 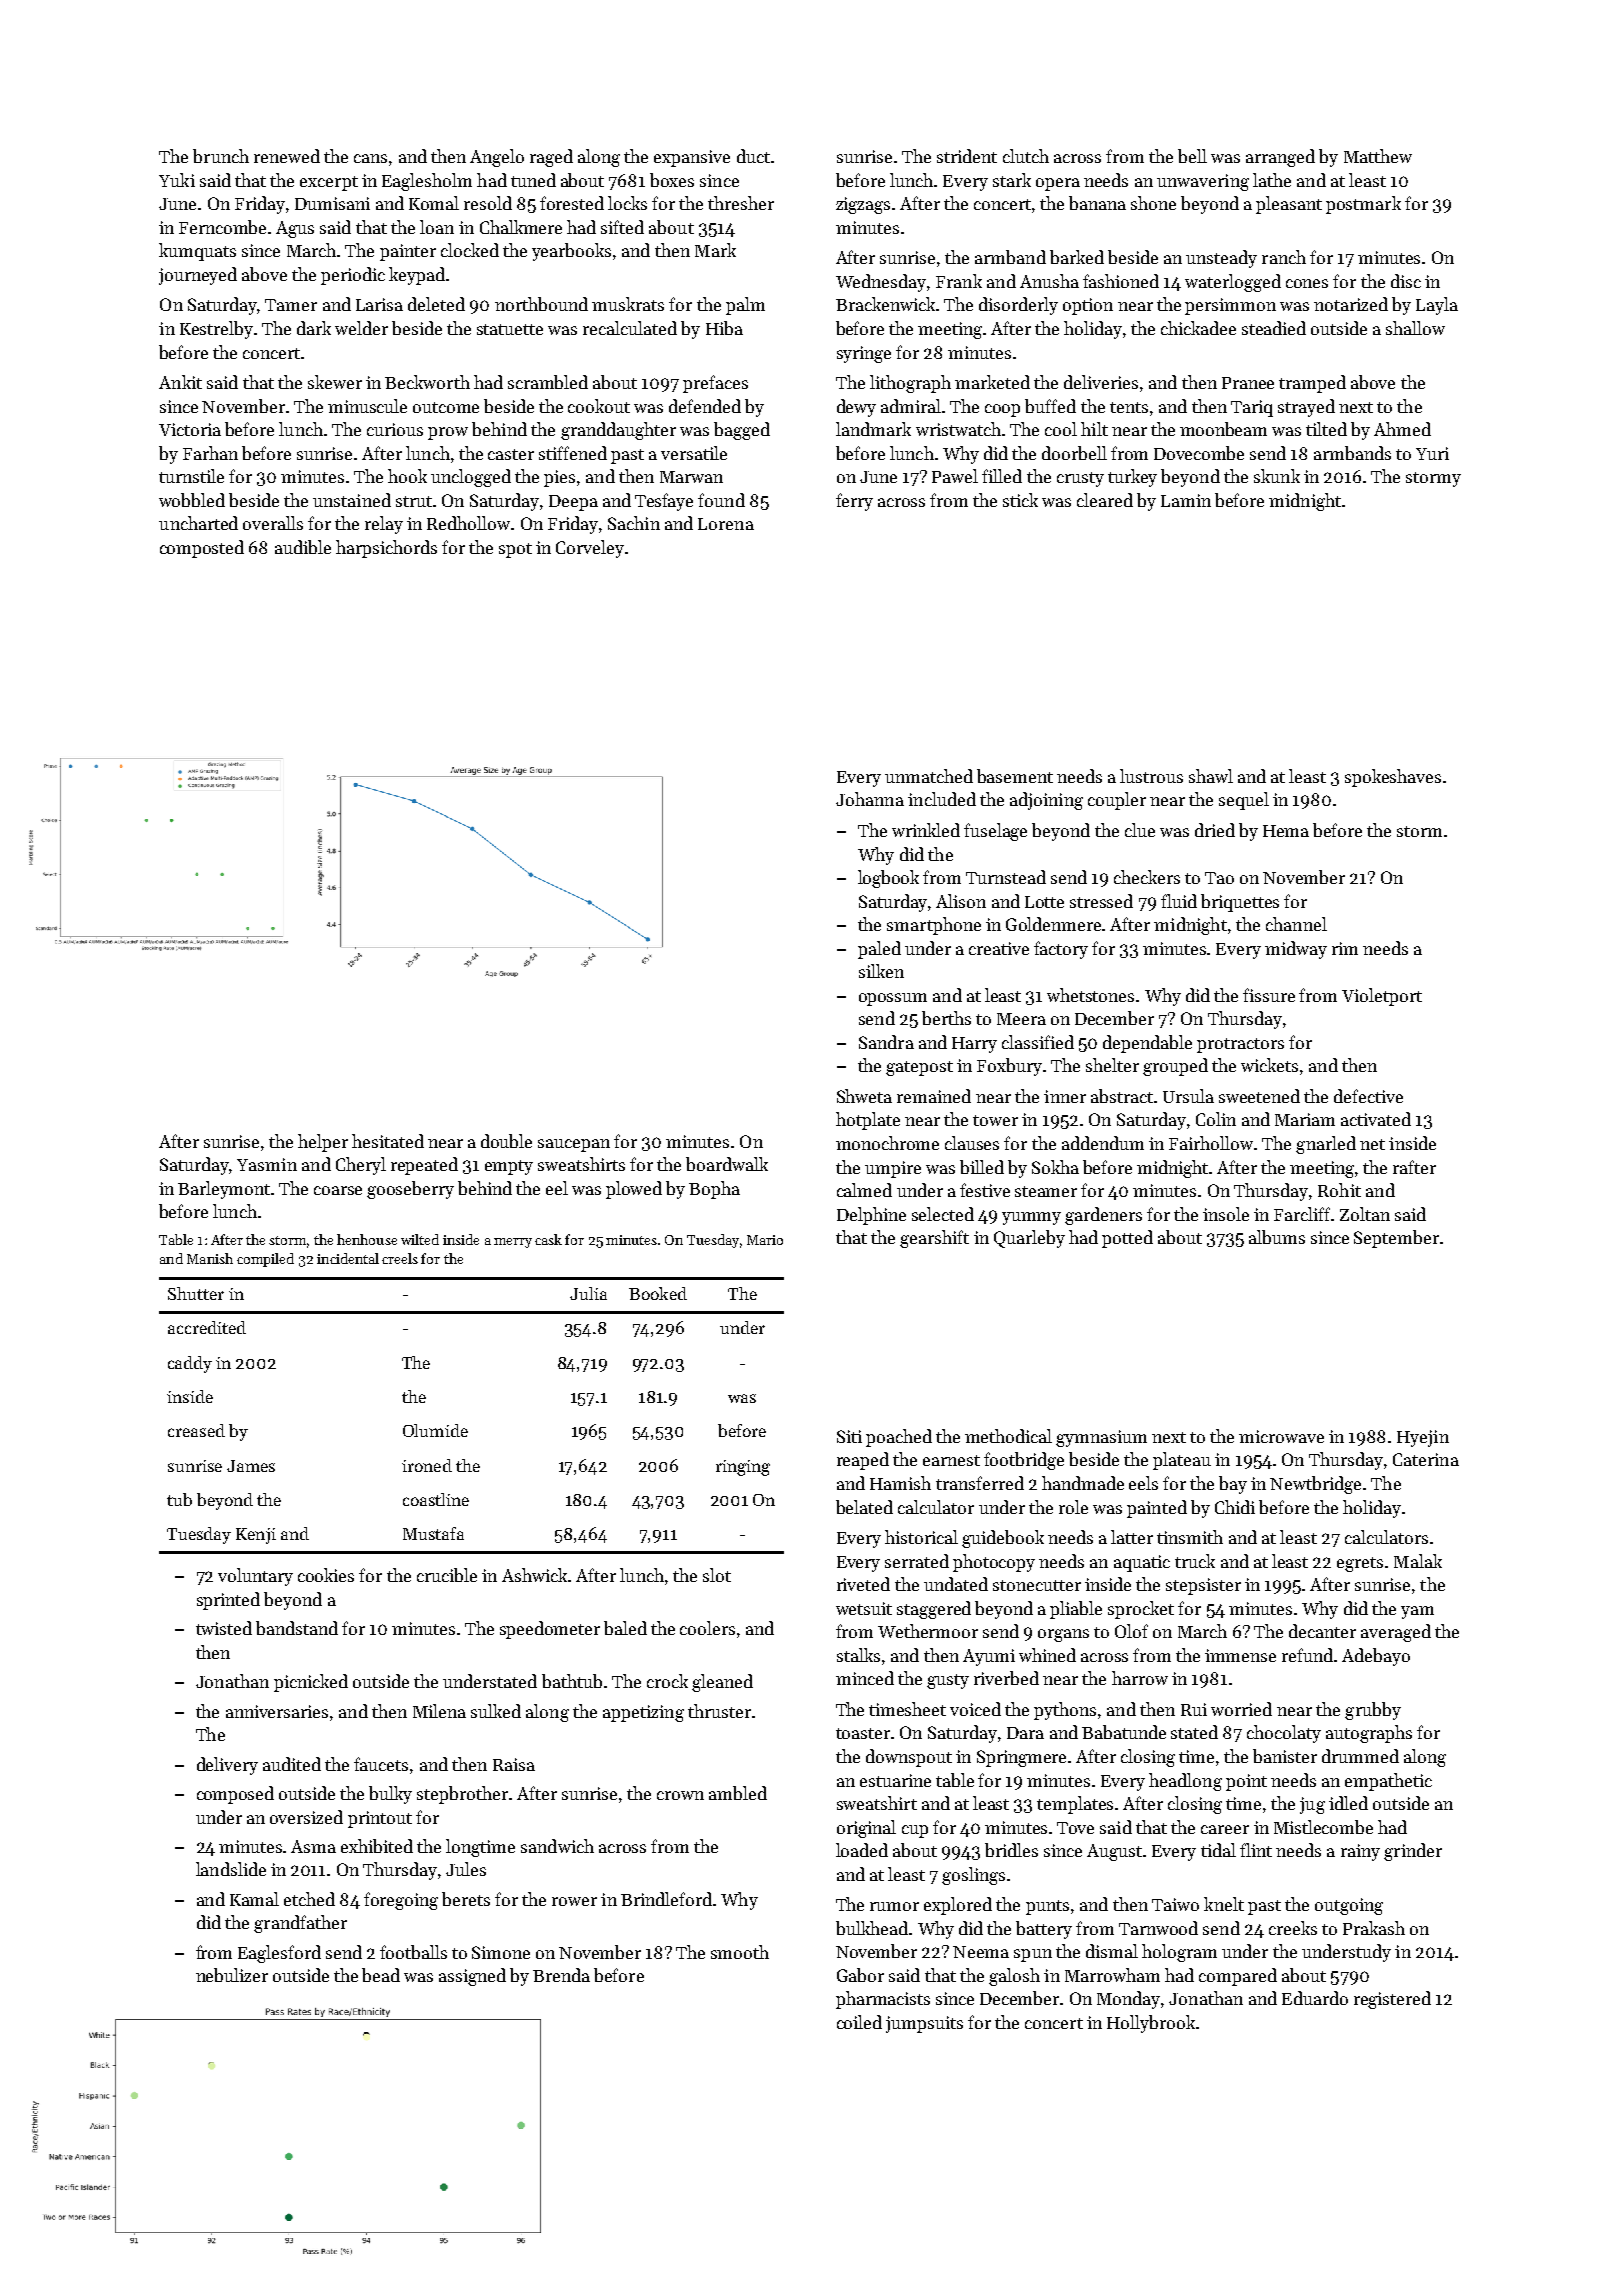 What do you see at coordinates (1388, 1782) in the screenshot?
I see `empathetic` at bounding box center [1388, 1782].
